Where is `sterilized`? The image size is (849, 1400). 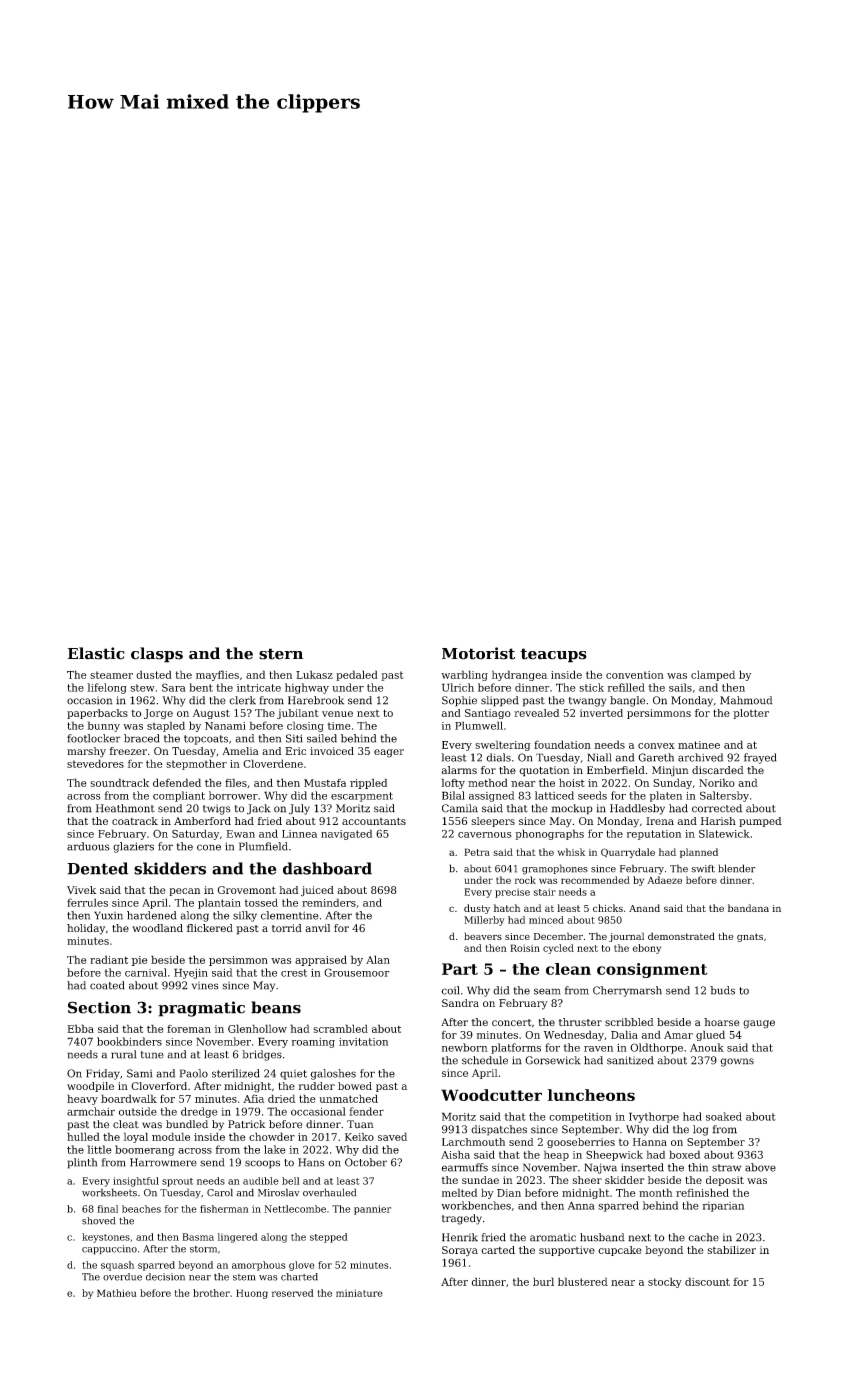
sterilized is located at coordinates (236, 1073).
